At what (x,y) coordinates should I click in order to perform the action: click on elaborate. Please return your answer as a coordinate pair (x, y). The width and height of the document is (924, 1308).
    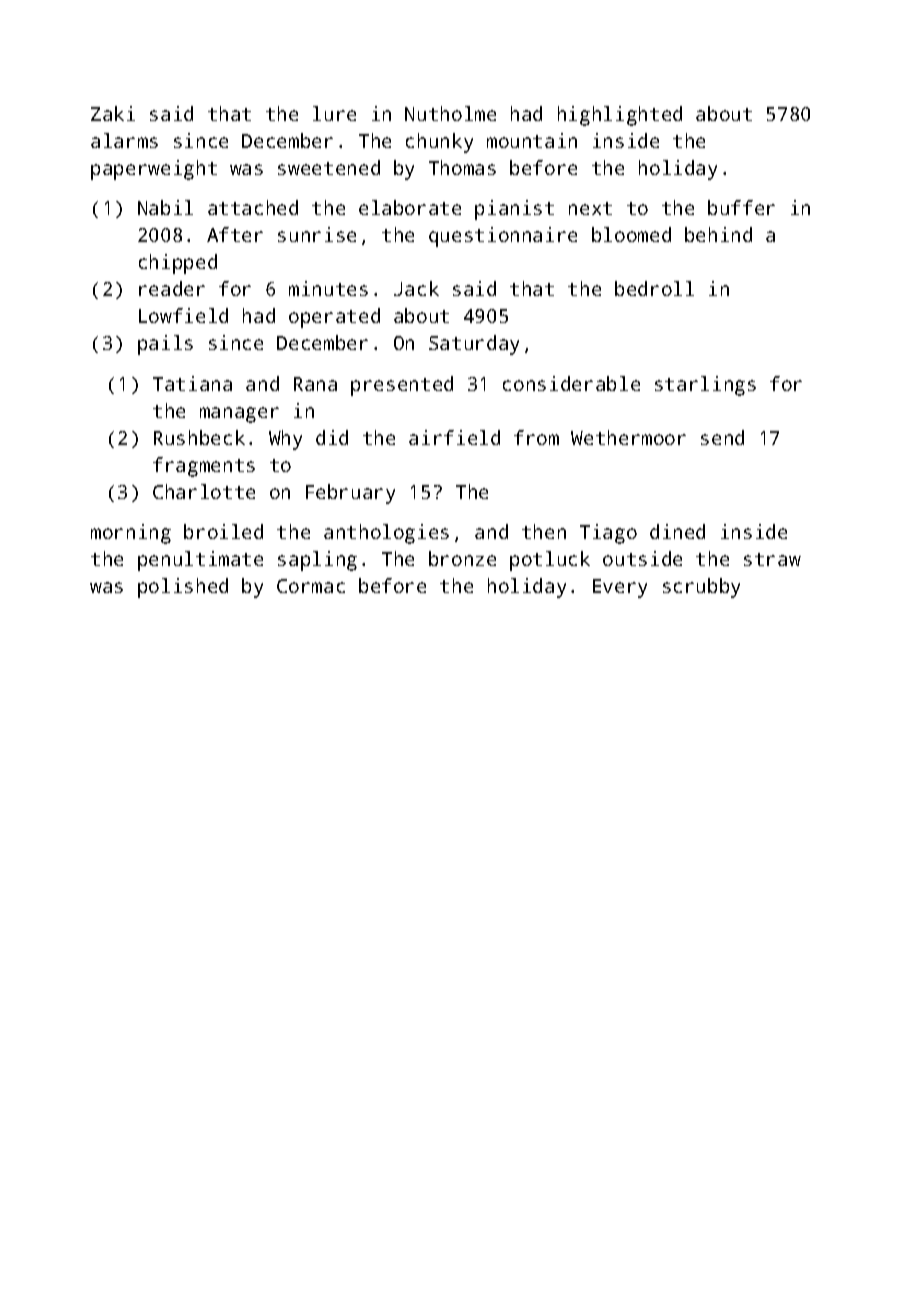
    Looking at the image, I should click on (410, 207).
